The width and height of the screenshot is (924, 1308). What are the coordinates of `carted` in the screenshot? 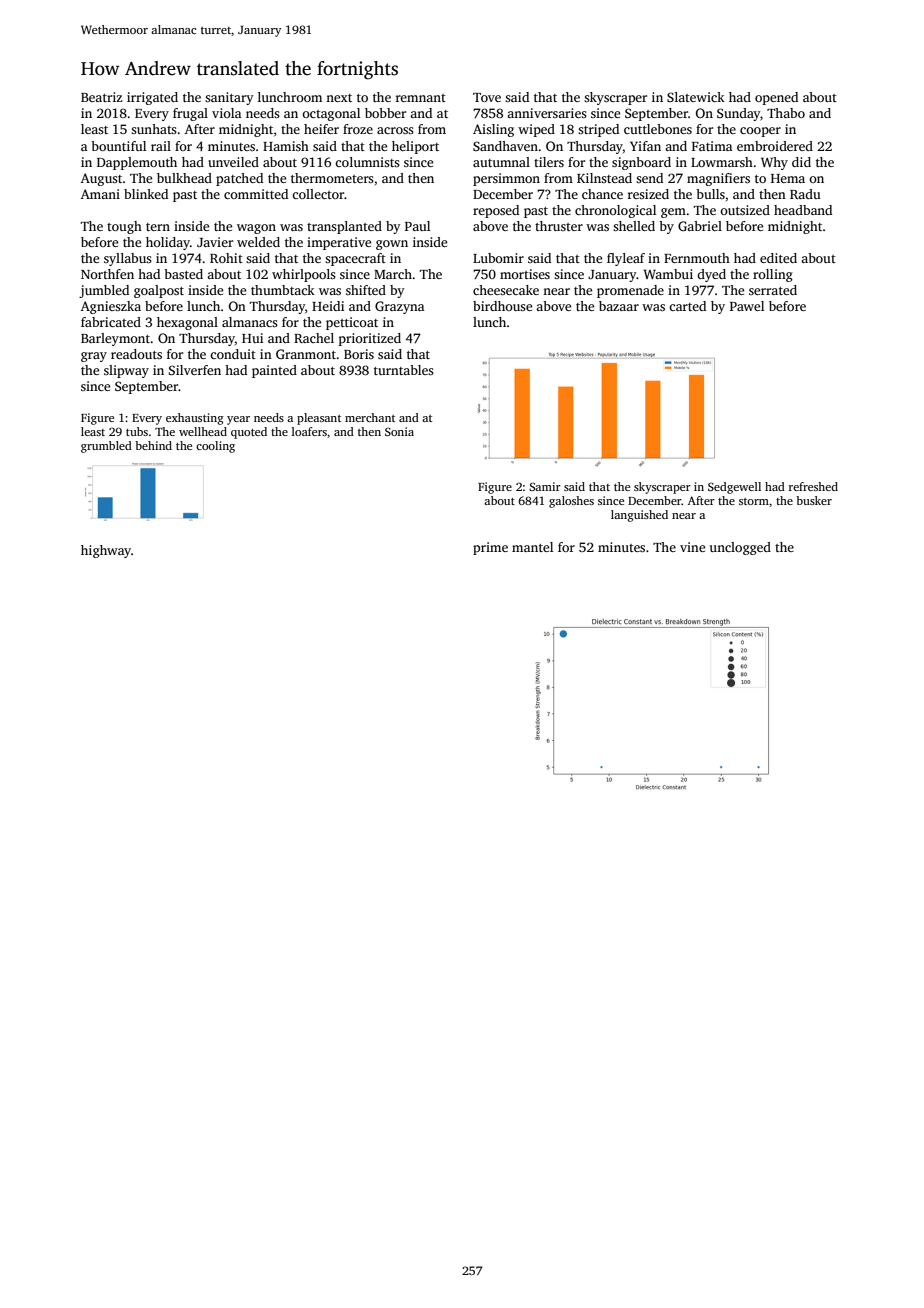 It's located at (687, 306).
